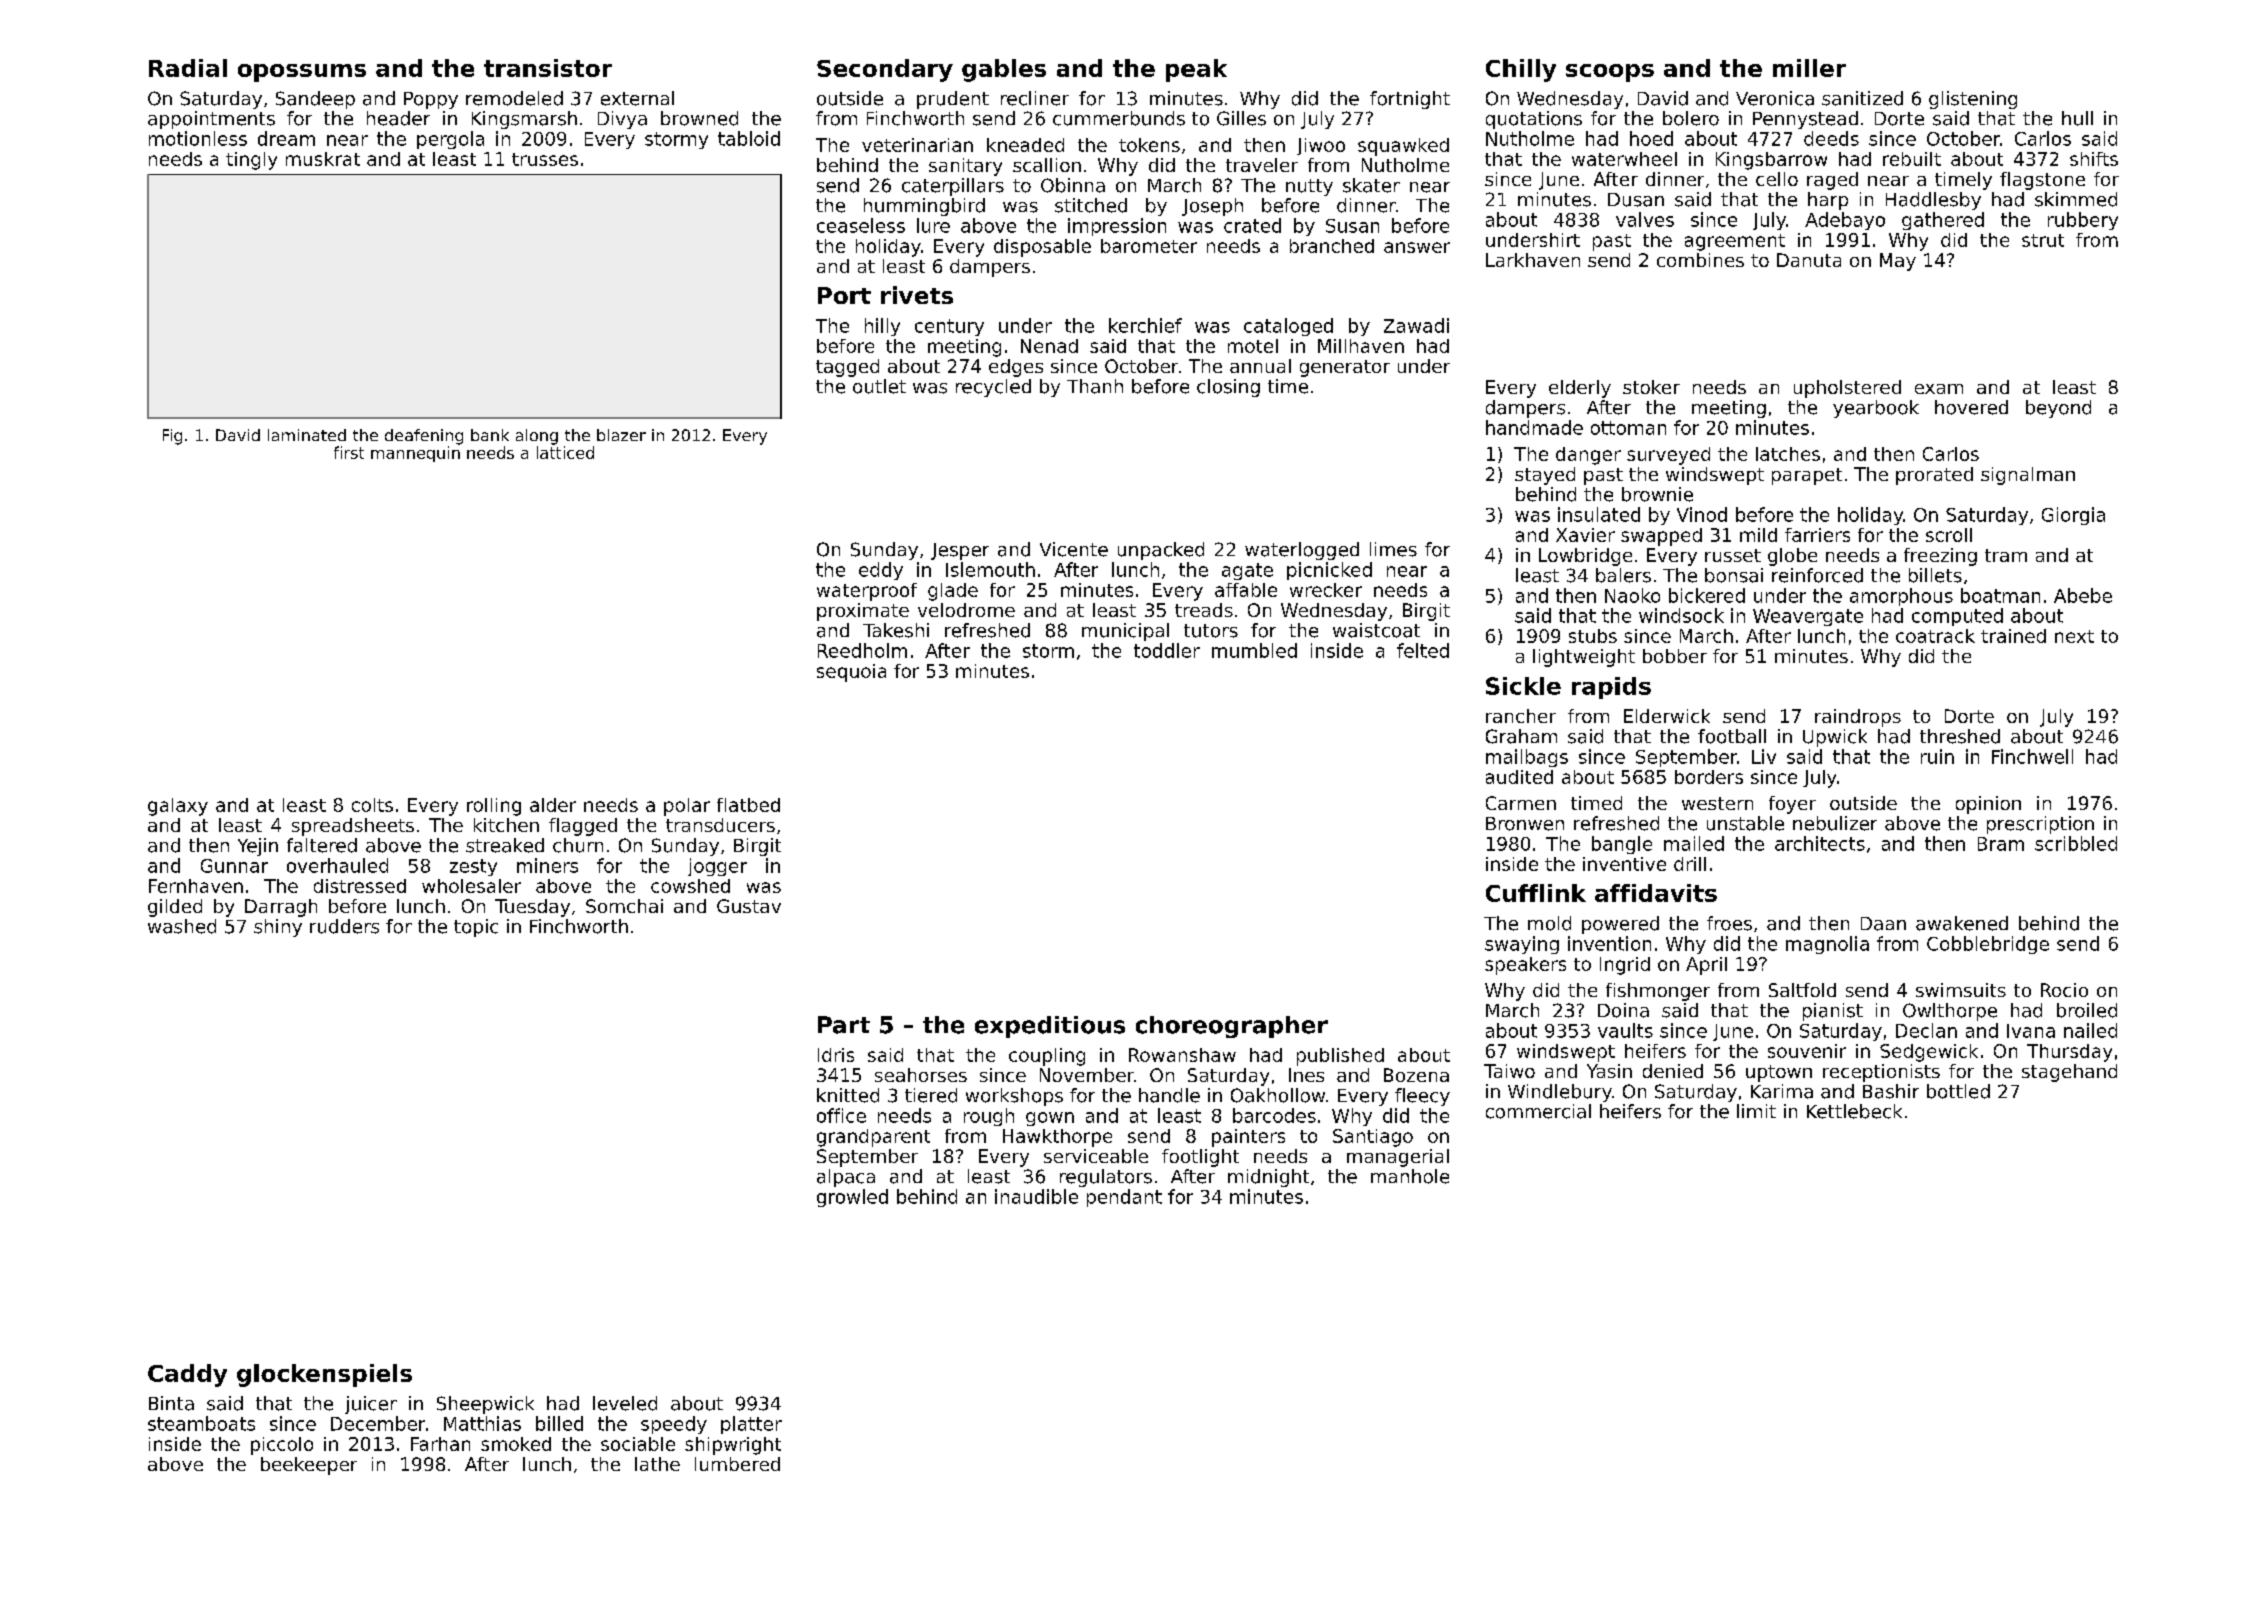 The width and height of the screenshot is (2266, 1603). Describe the element at coordinates (415, 454) in the screenshot. I see `mannequin` at that location.
